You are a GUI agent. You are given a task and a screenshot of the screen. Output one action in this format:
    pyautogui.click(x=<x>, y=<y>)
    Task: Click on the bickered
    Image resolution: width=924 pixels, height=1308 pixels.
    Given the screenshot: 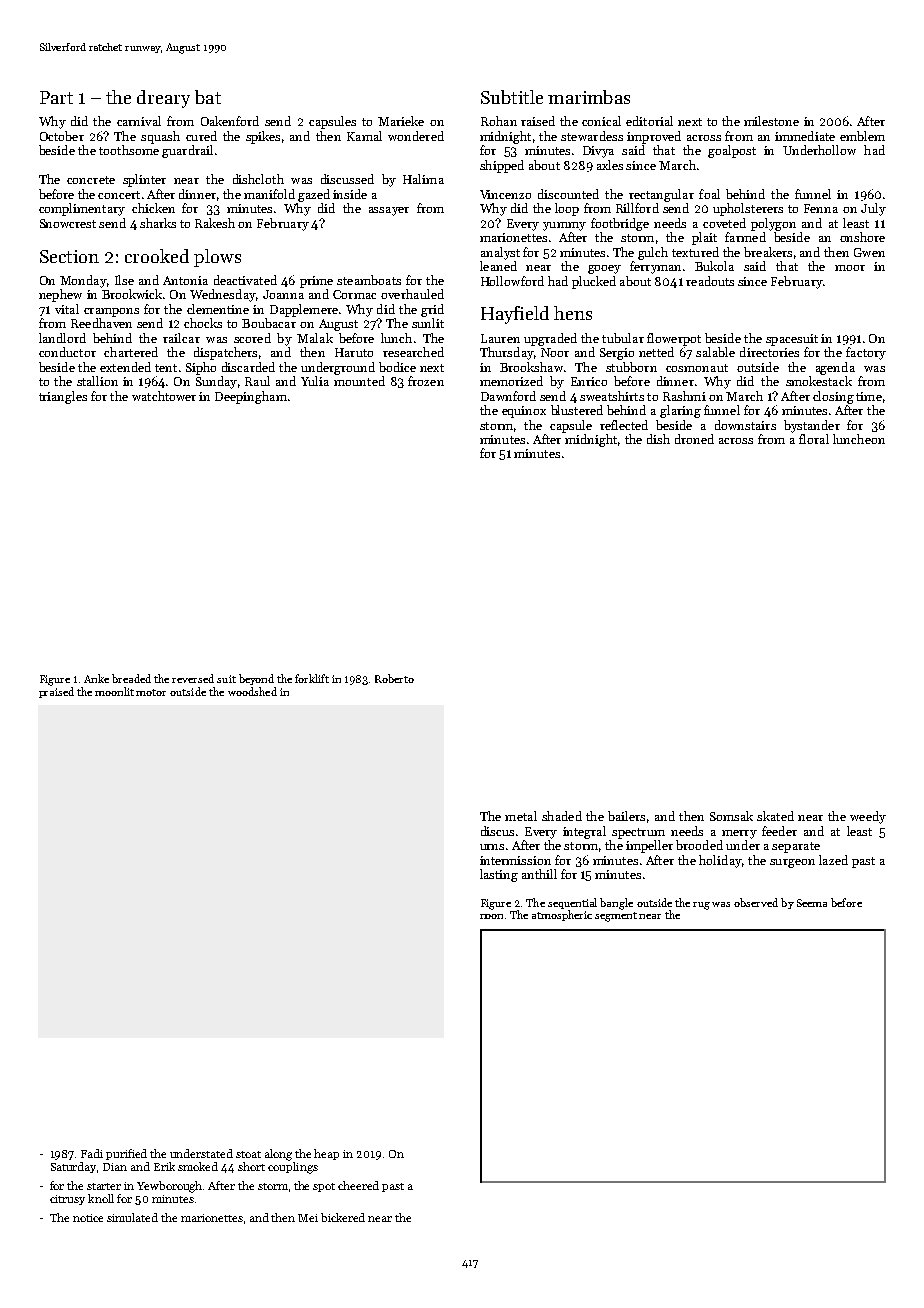 What is the action you would take?
    pyautogui.click(x=343, y=1217)
